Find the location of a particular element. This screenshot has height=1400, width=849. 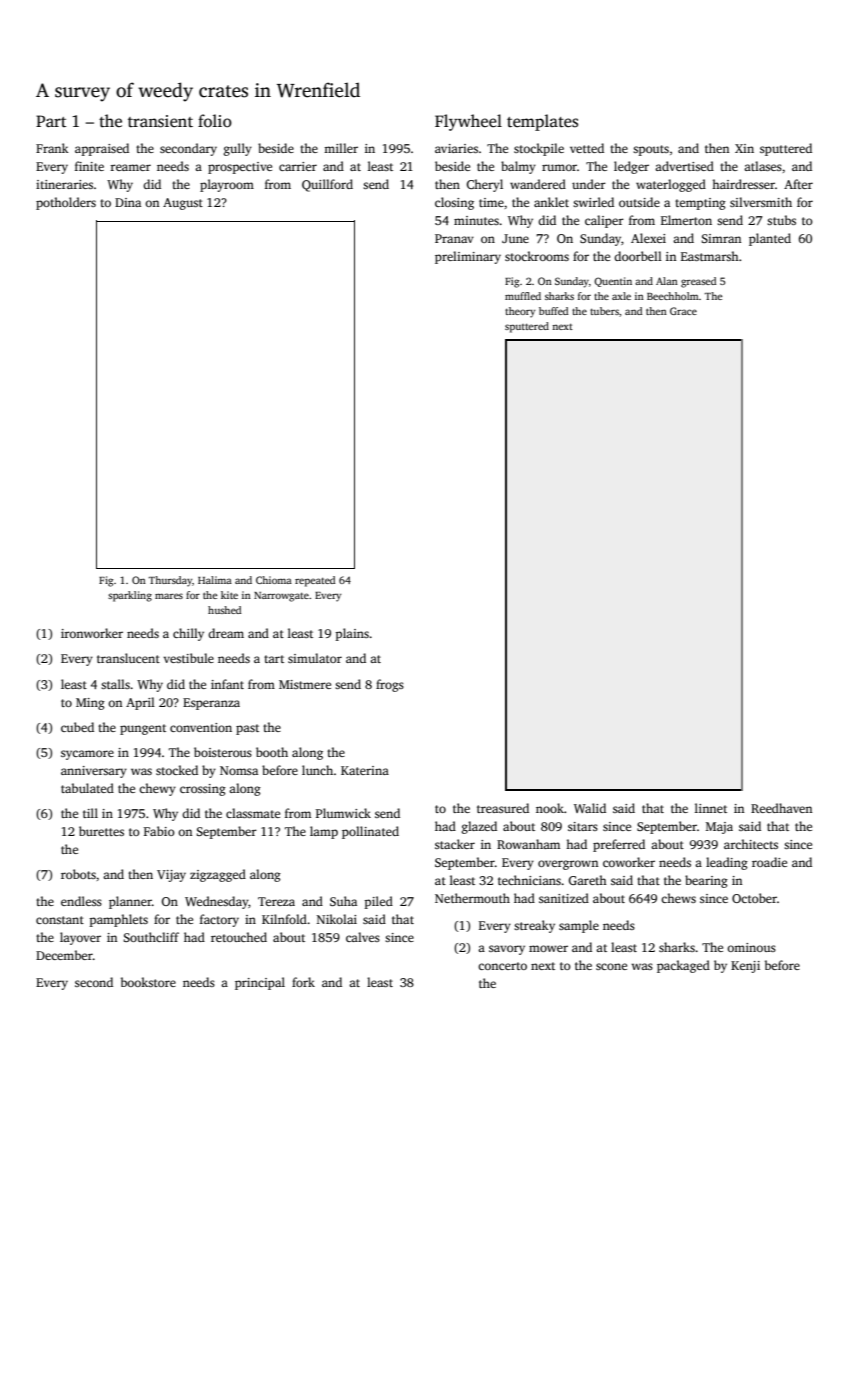

preliminary is located at coordinates (468, 257).
